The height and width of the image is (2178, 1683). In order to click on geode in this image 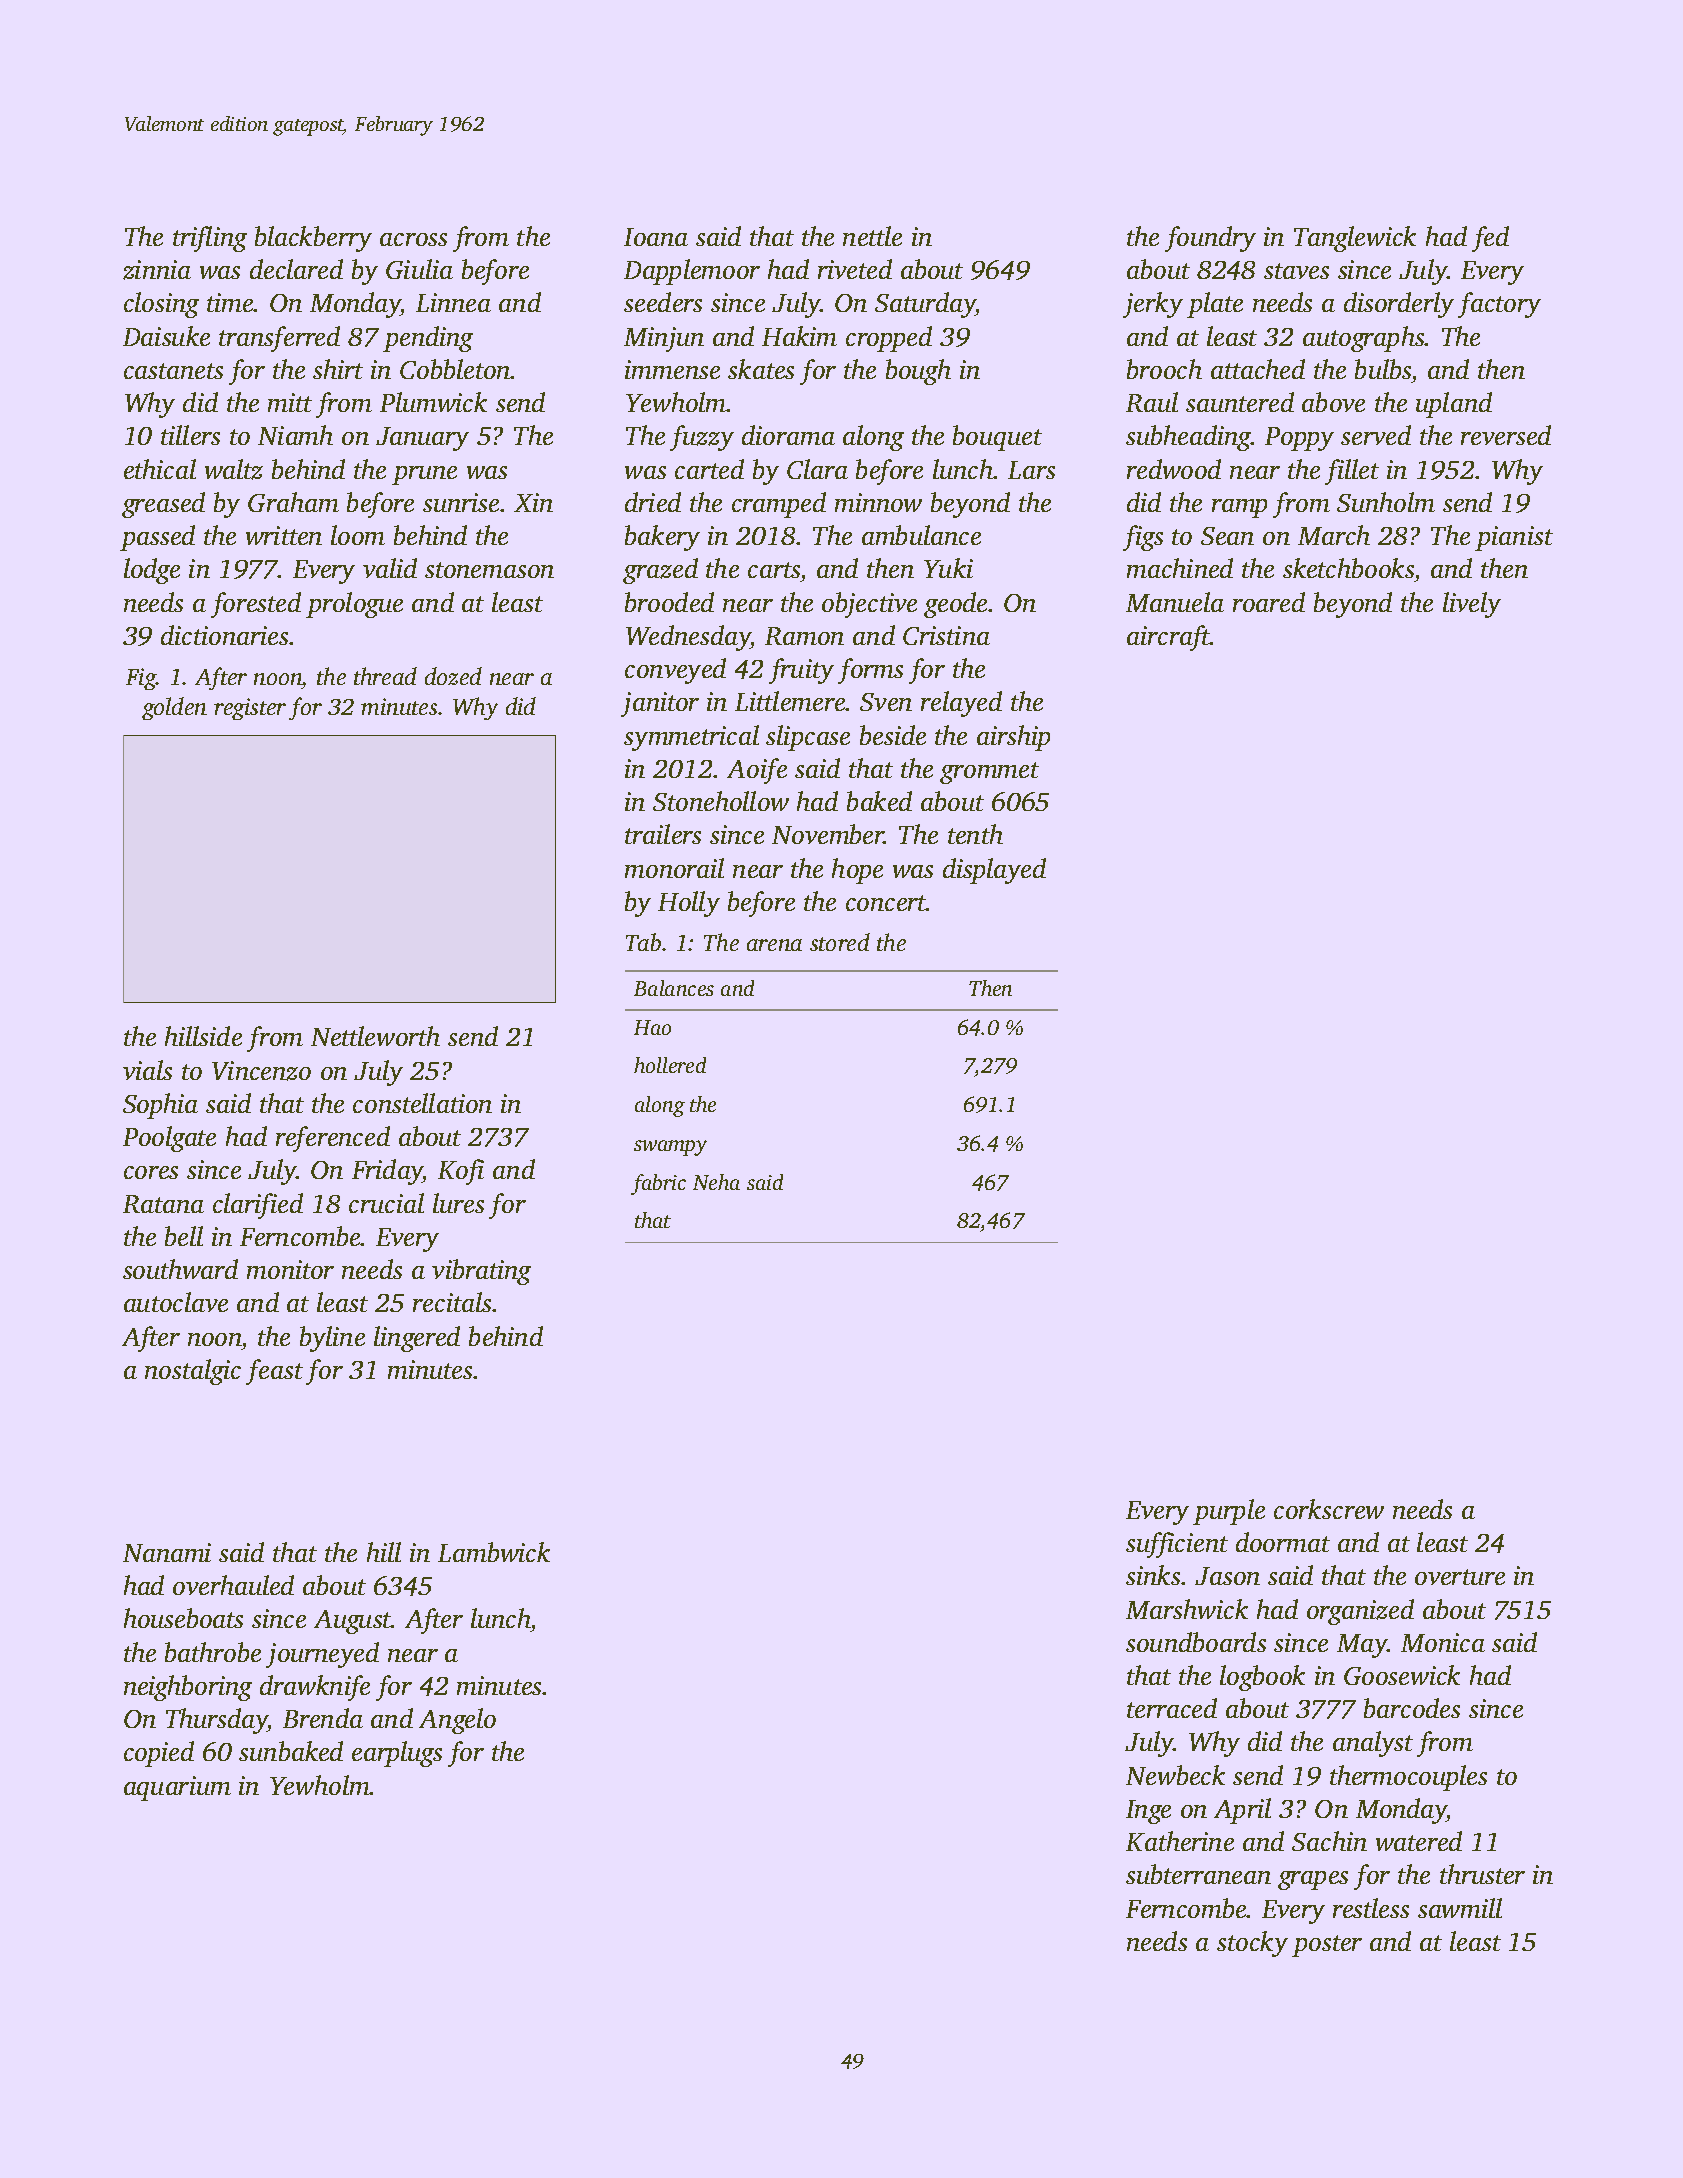, I will do `click(956, 605)`.
